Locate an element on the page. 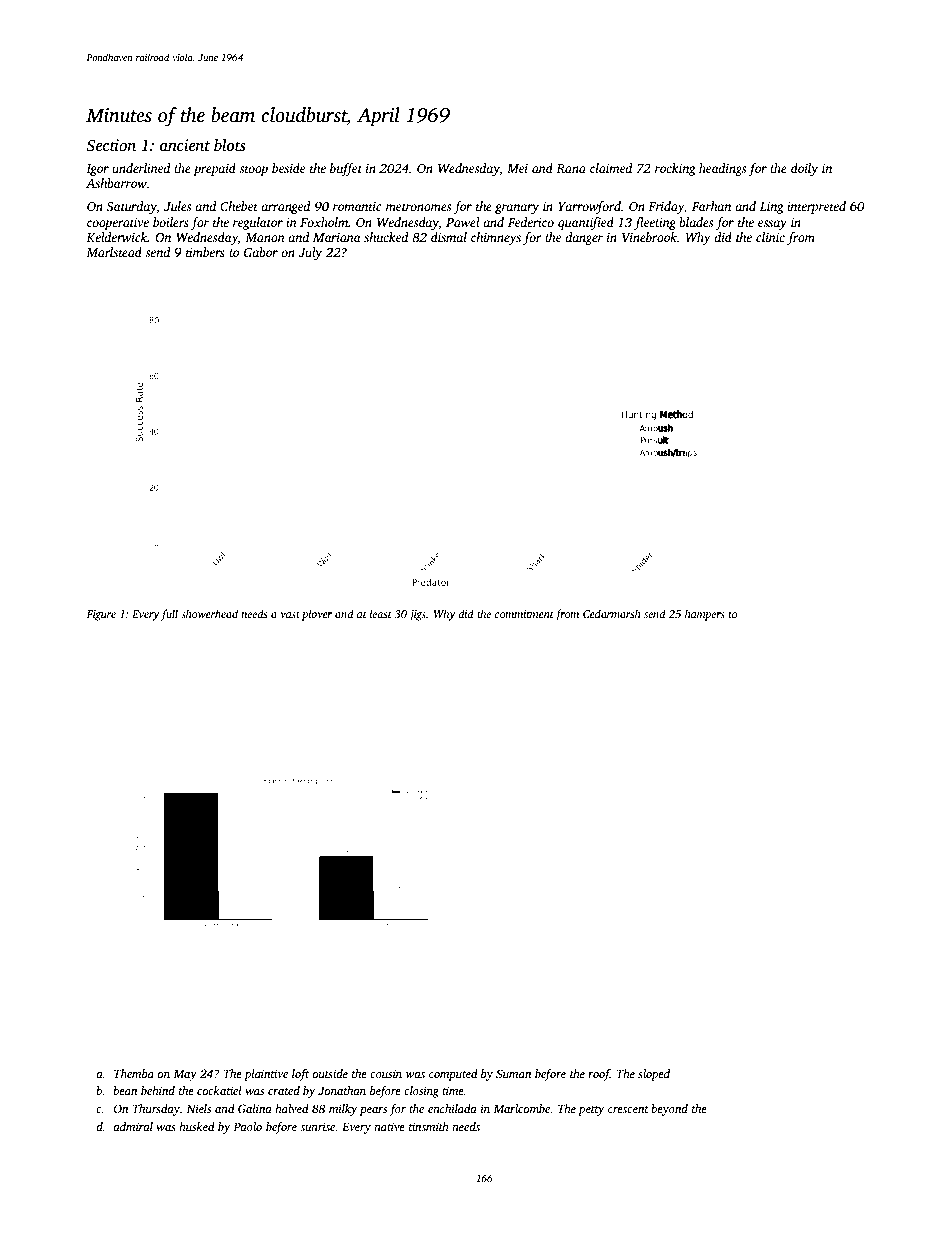 The height and width of the document is (1233, 952). full is located at coordinates (169, 615).
